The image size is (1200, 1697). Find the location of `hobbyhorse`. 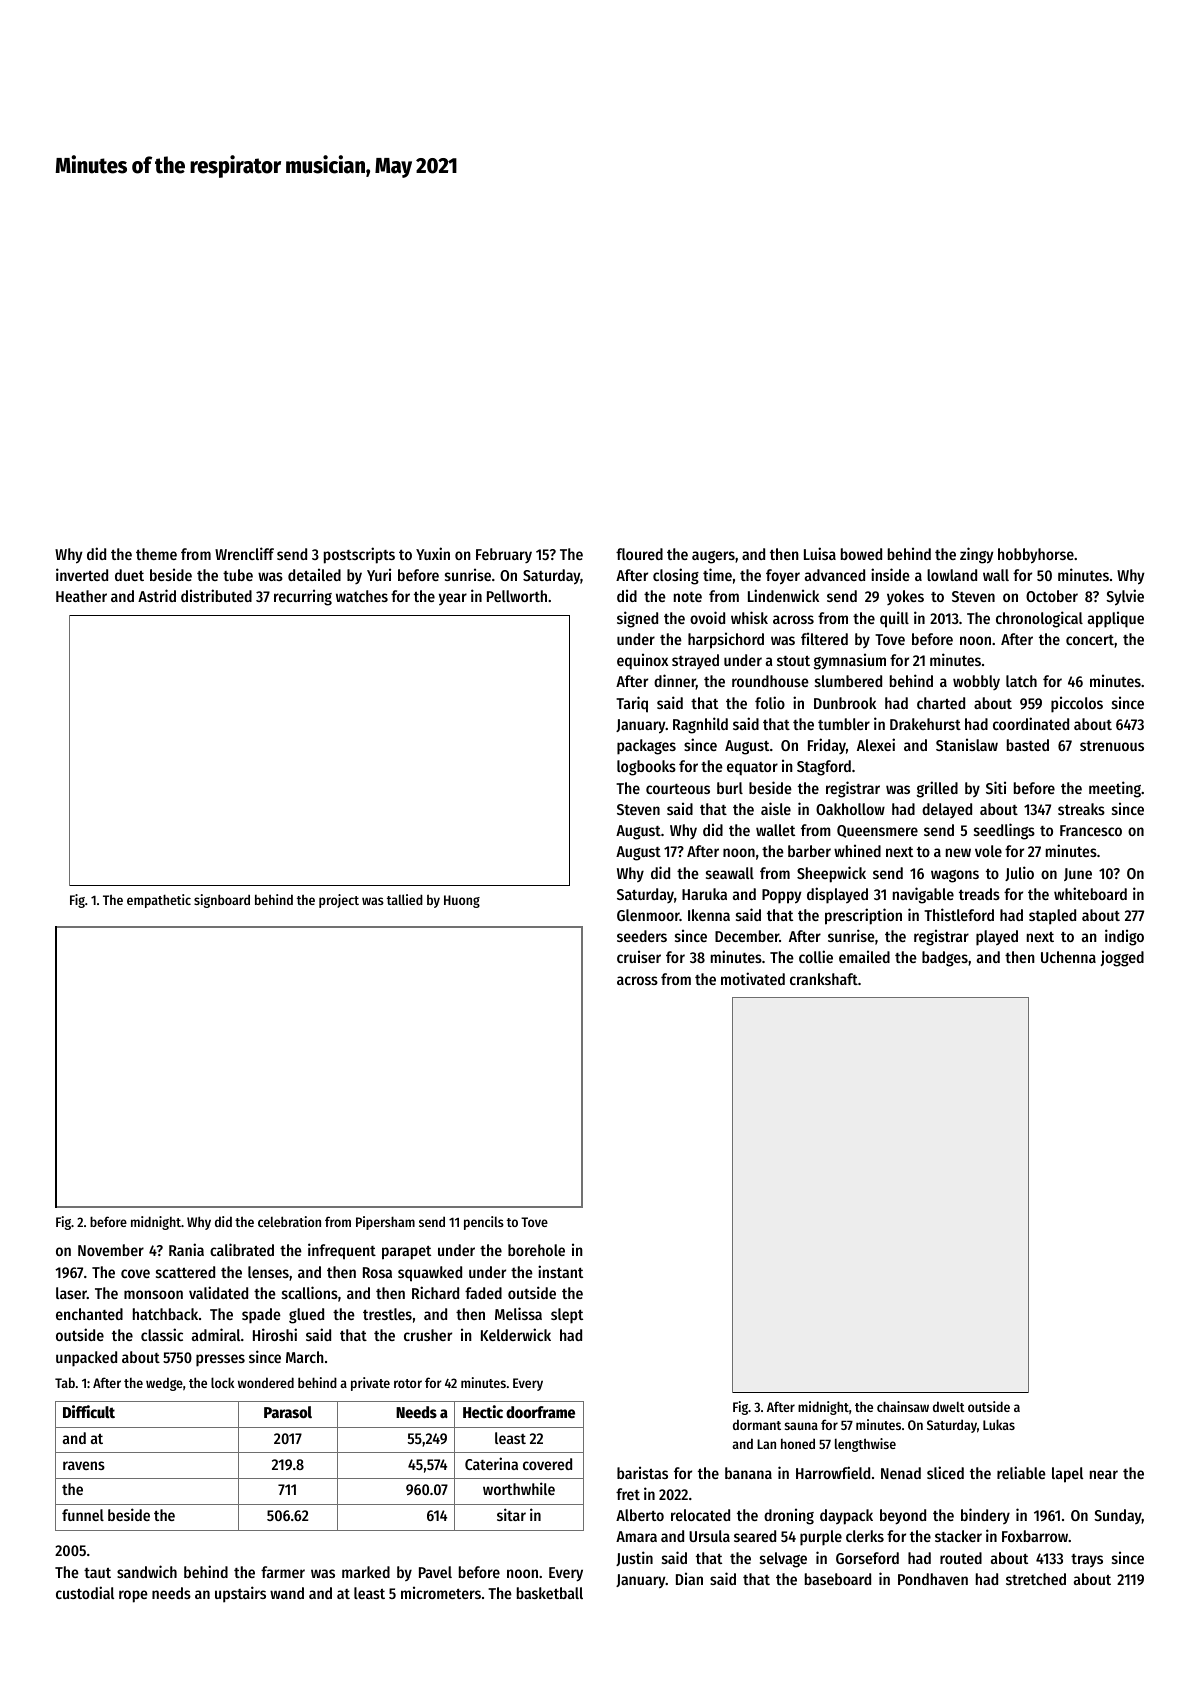

hobbyhorse is located at coordinates (1036, 556).
